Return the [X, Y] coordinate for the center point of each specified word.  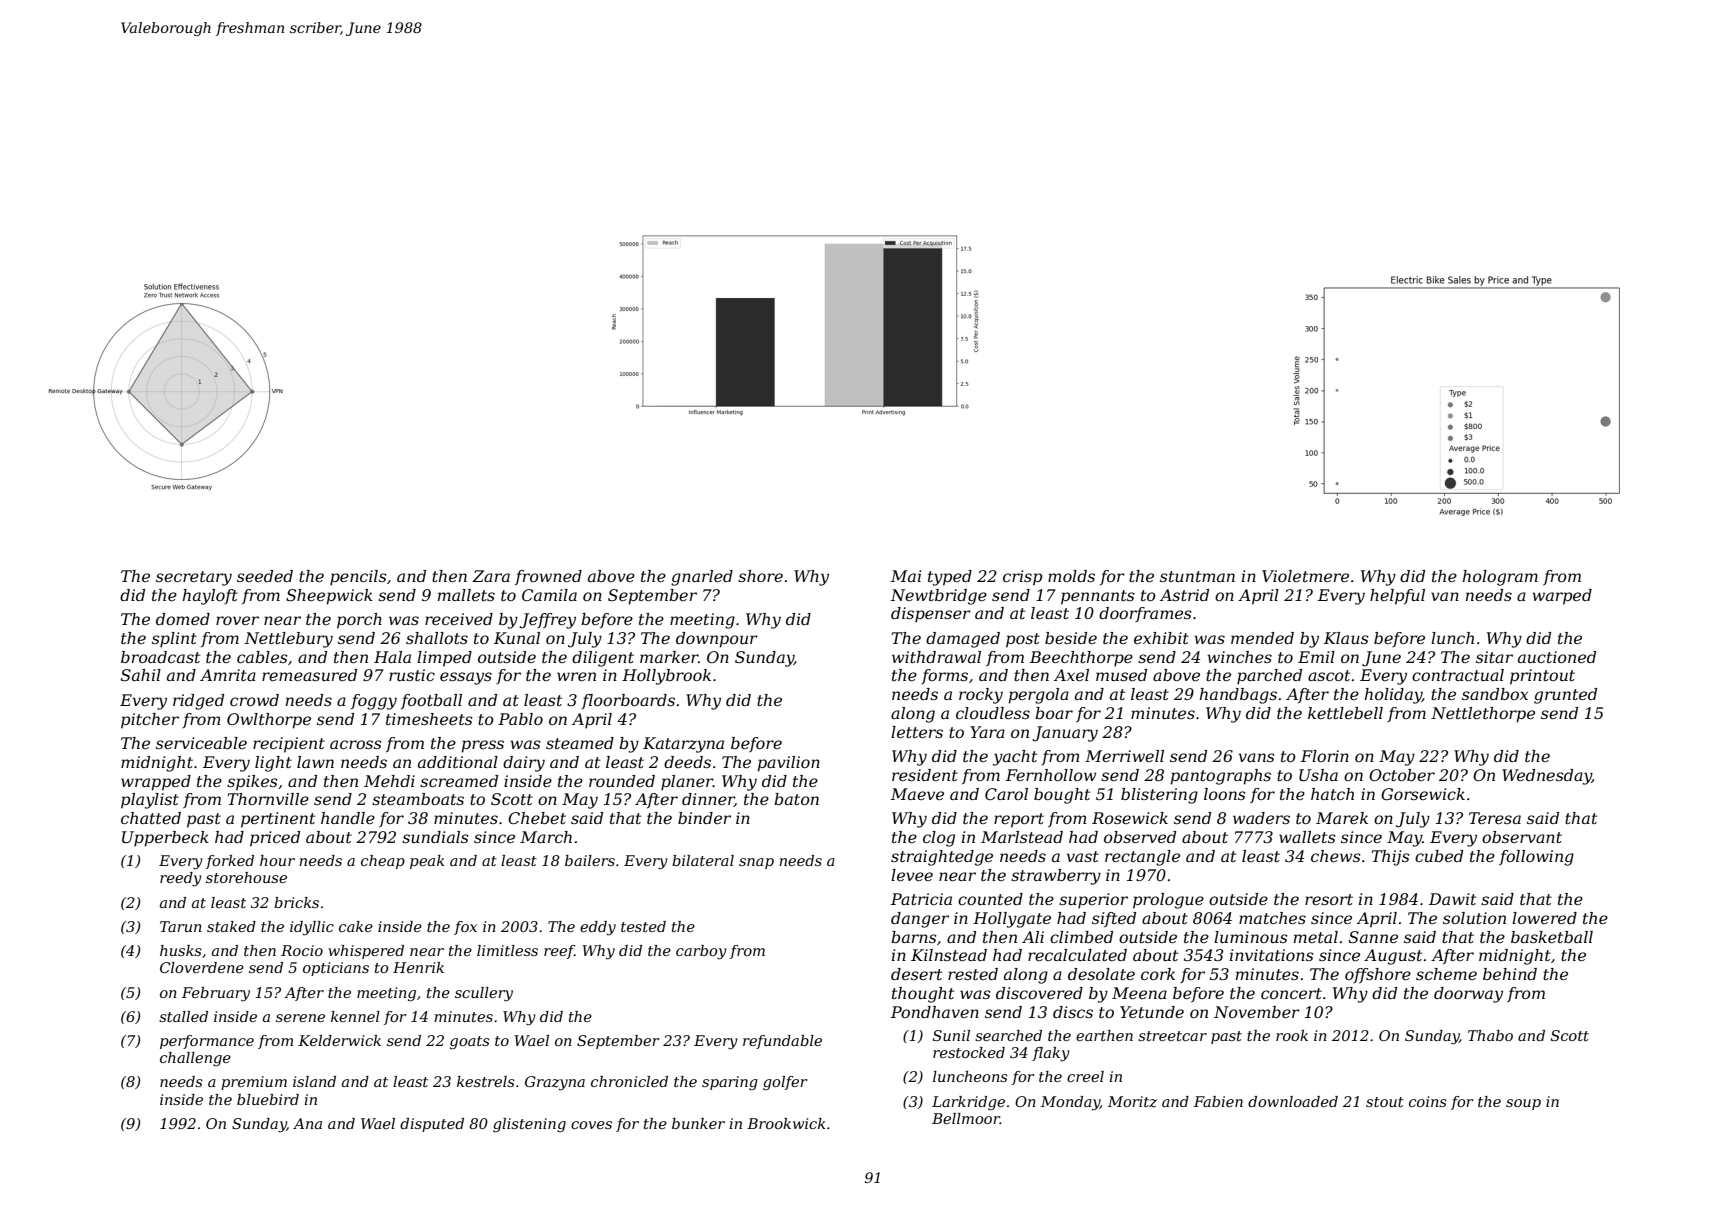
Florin [1325, 756]
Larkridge [968, 1103]
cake [356, 926]
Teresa [1495, 818]
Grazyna [555, 1083]
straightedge [942, 858]
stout [1385, 1102]
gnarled [702, 578]
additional [458, 762]
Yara [987, 732]
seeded [265, 576]
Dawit [1452, 899]
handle [348, 818]
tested [643, 926]
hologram [1500, 578]
